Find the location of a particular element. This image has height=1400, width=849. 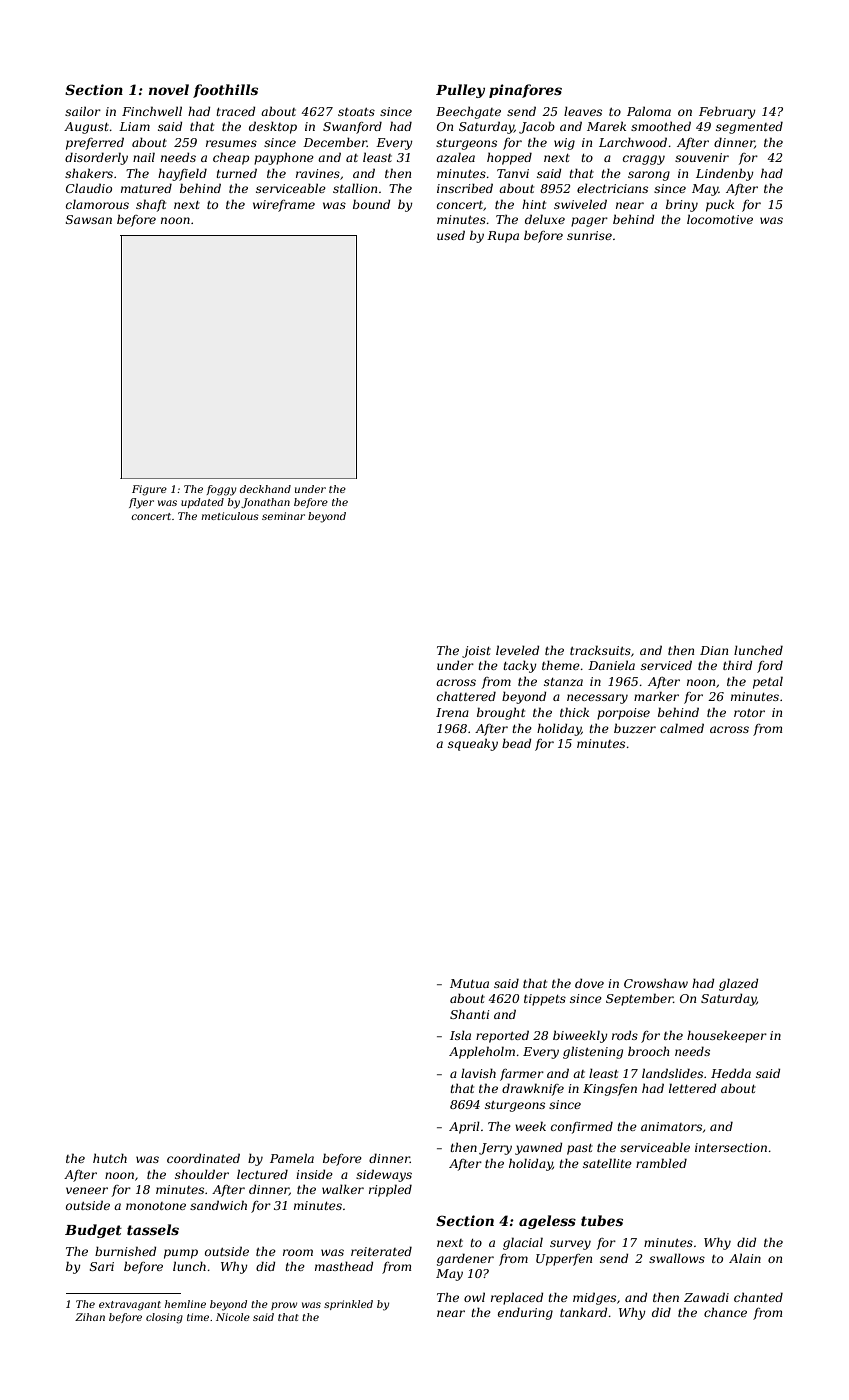

used is located at coordinates (451, 235).
